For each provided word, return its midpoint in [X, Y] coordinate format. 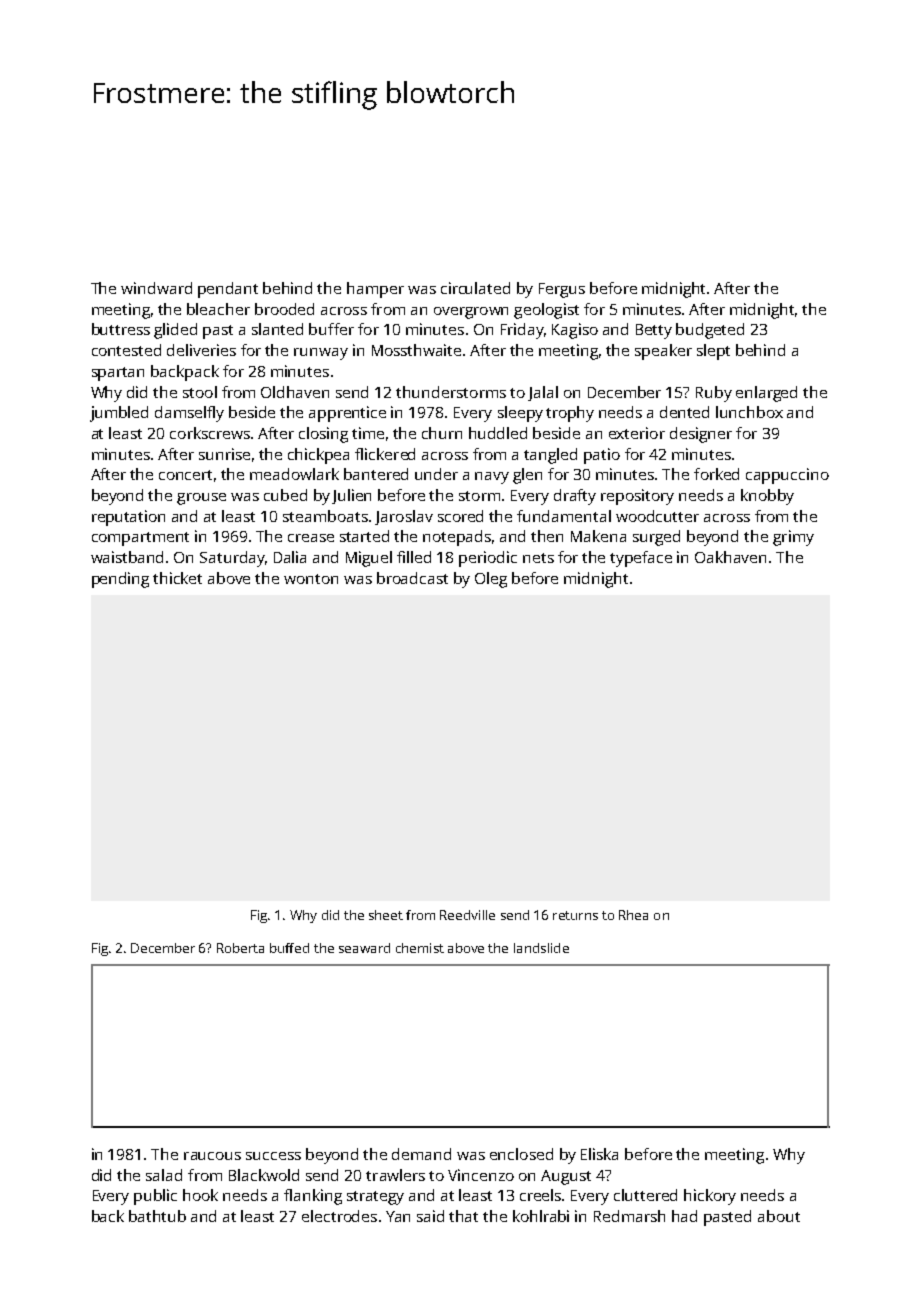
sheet [386, 915]
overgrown [471, 313]
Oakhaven [730, 557]
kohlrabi [541, 1216]
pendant [228, 290]
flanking [313, 1197]
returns [575, 915]
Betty [654, 331]
